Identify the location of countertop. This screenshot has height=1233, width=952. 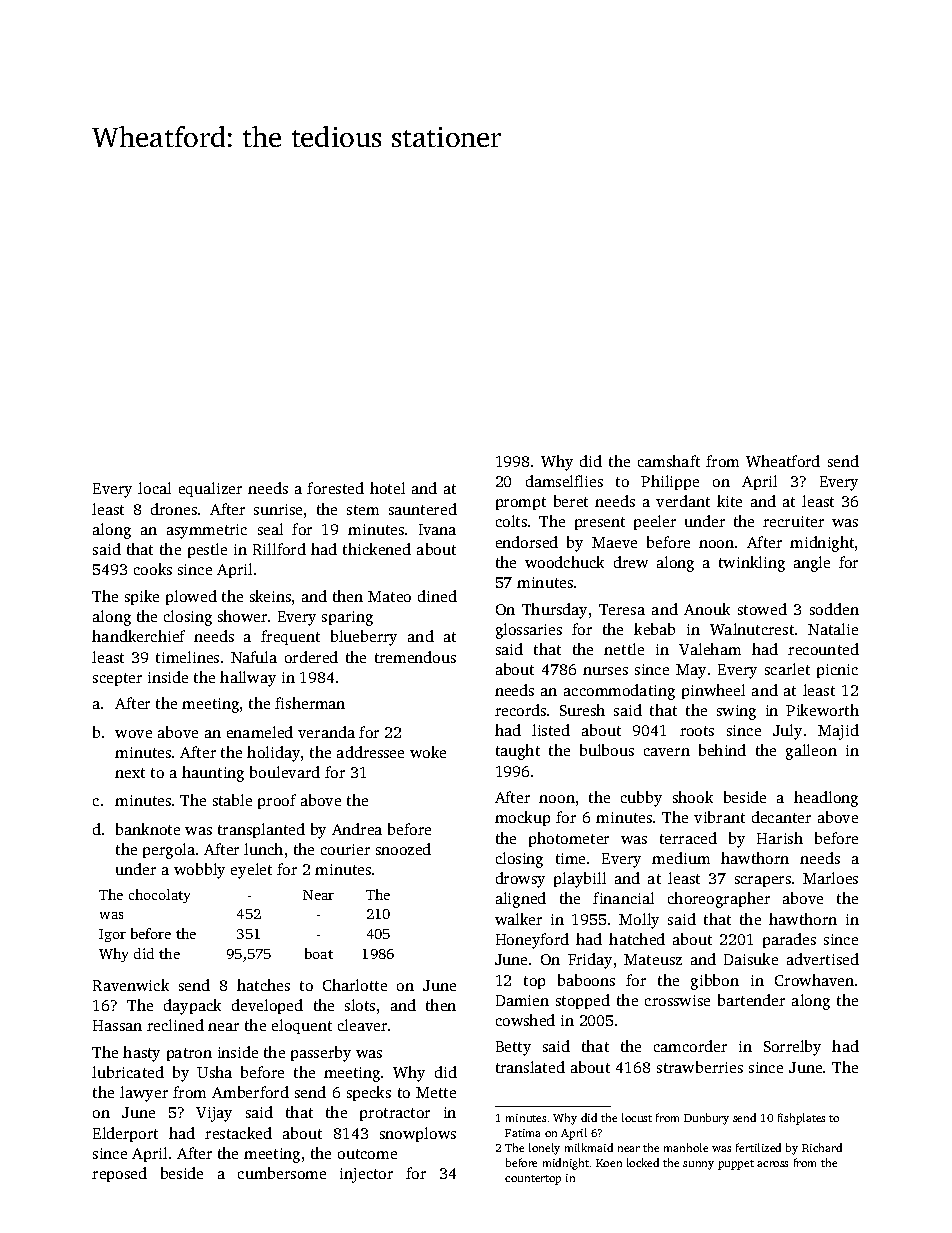
(533, 1180).
